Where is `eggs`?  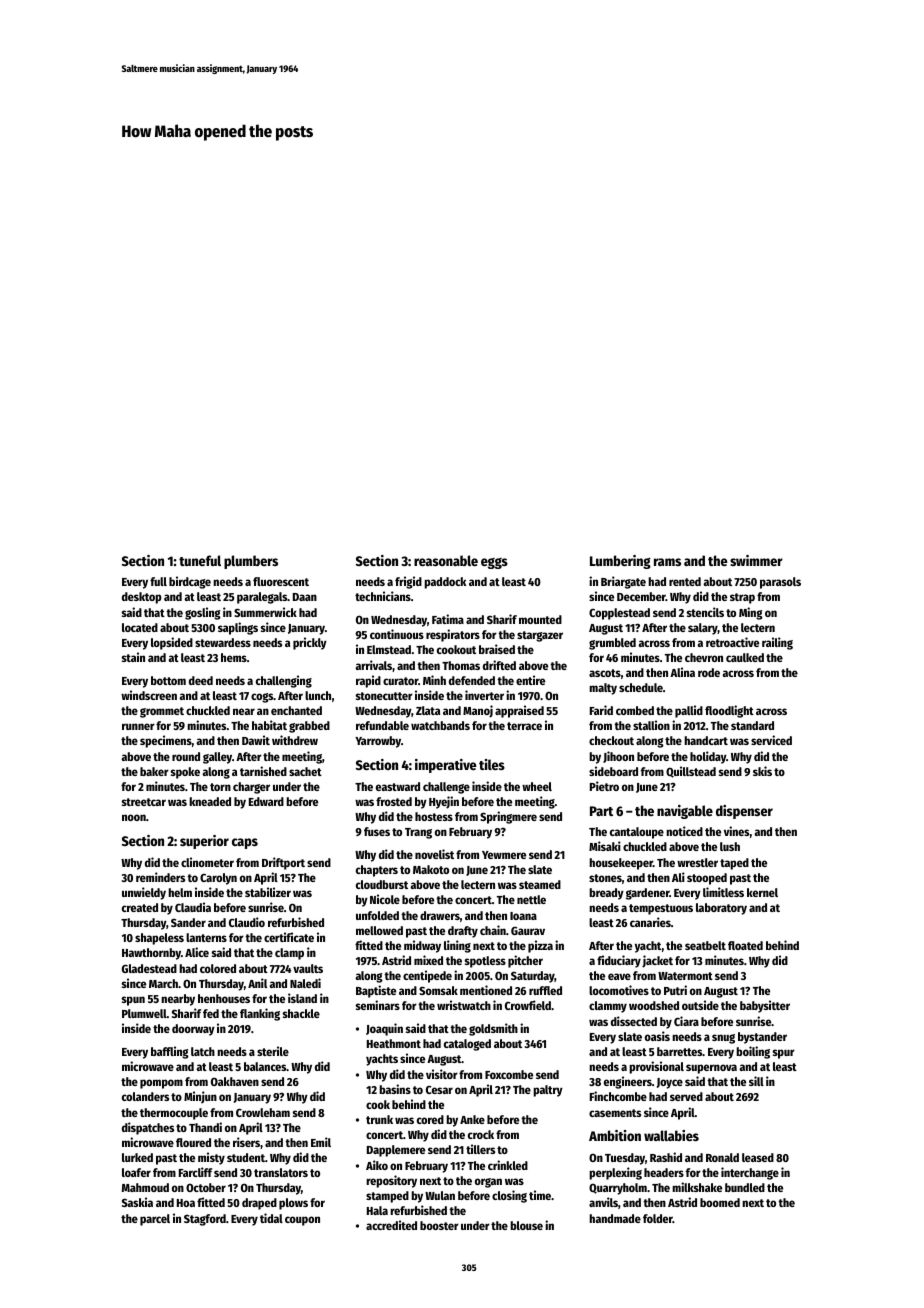 eggs is located at coordinates (494, 563).
